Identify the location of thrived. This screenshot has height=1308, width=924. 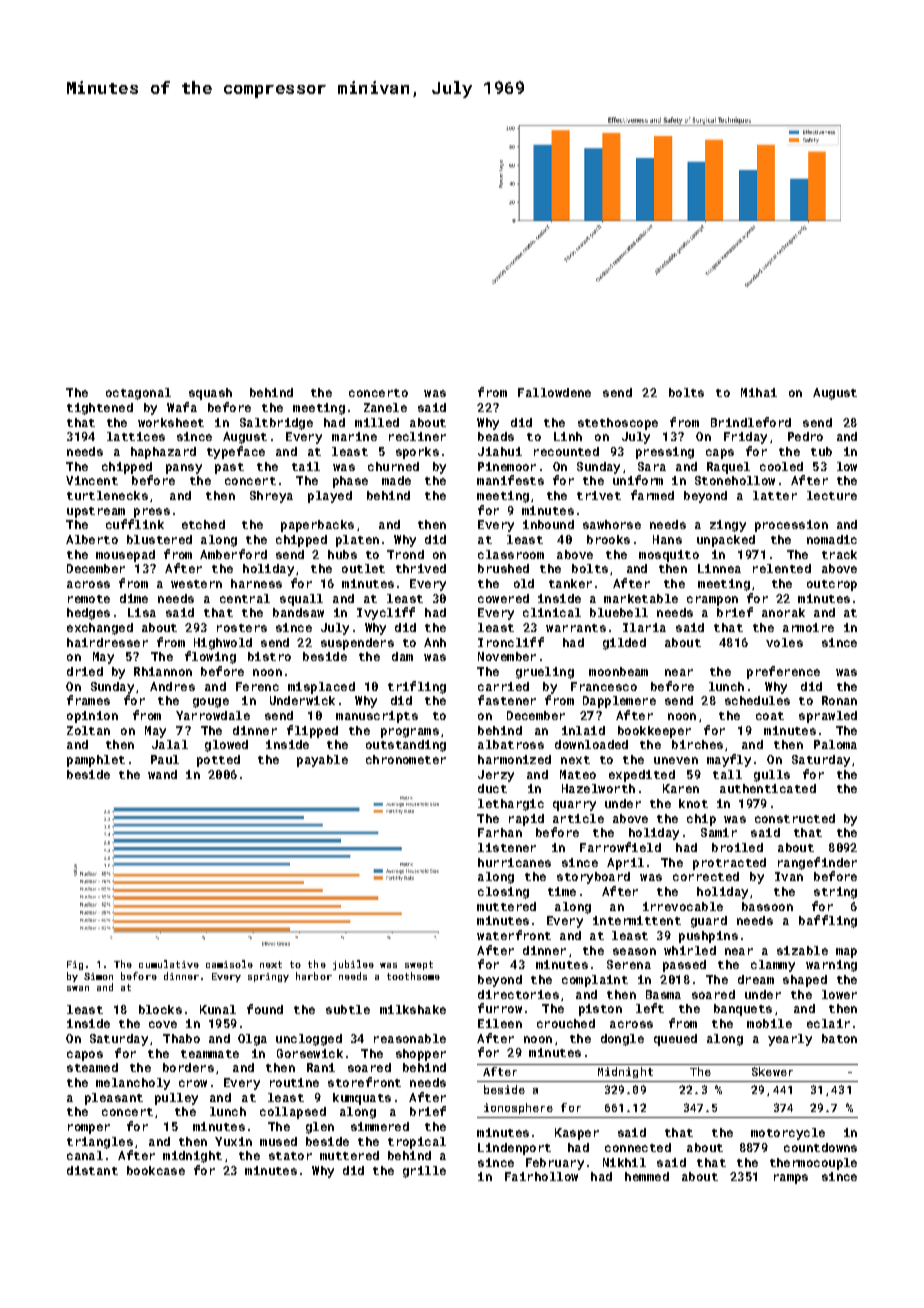
(421, 568).
